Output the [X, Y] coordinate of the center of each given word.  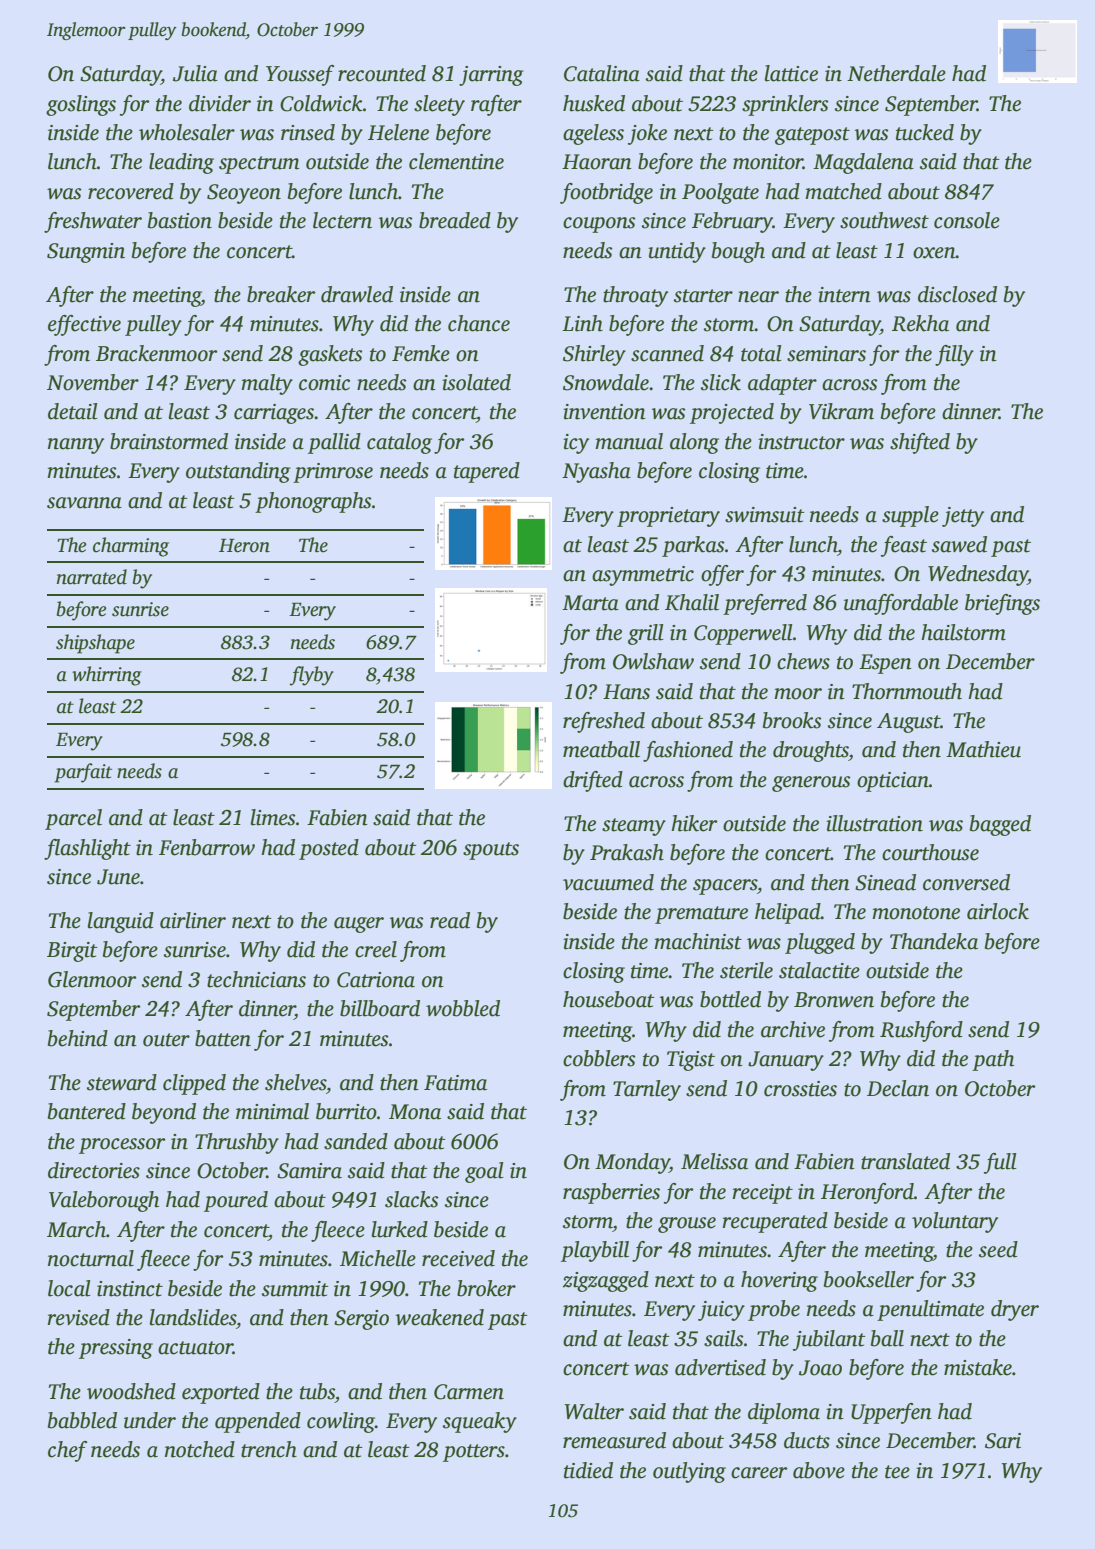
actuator [195, 1348]
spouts [491, 851]
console [967, 220]
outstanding [238, 472]
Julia [195, 73]
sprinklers [785, 105]
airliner [193, 920]
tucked [925, 132]
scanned [667, 353]
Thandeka [934, 941]
